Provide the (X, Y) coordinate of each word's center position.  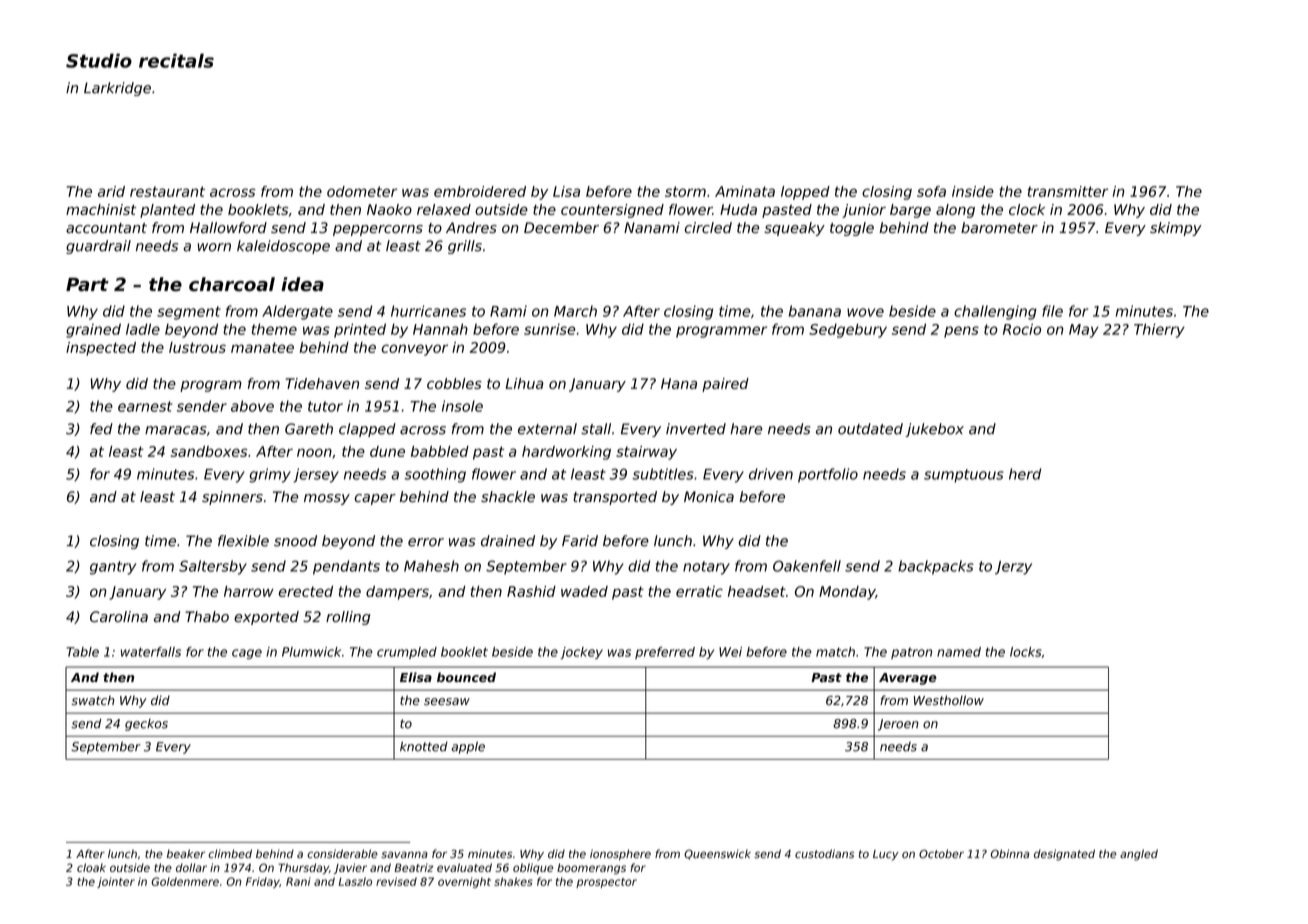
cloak (91, 867)
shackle (508, 497)
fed (101, 429)
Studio (99, 60)
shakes (513, 881)
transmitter (1068, 191)
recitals (176, 60)
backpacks (936, 567)
